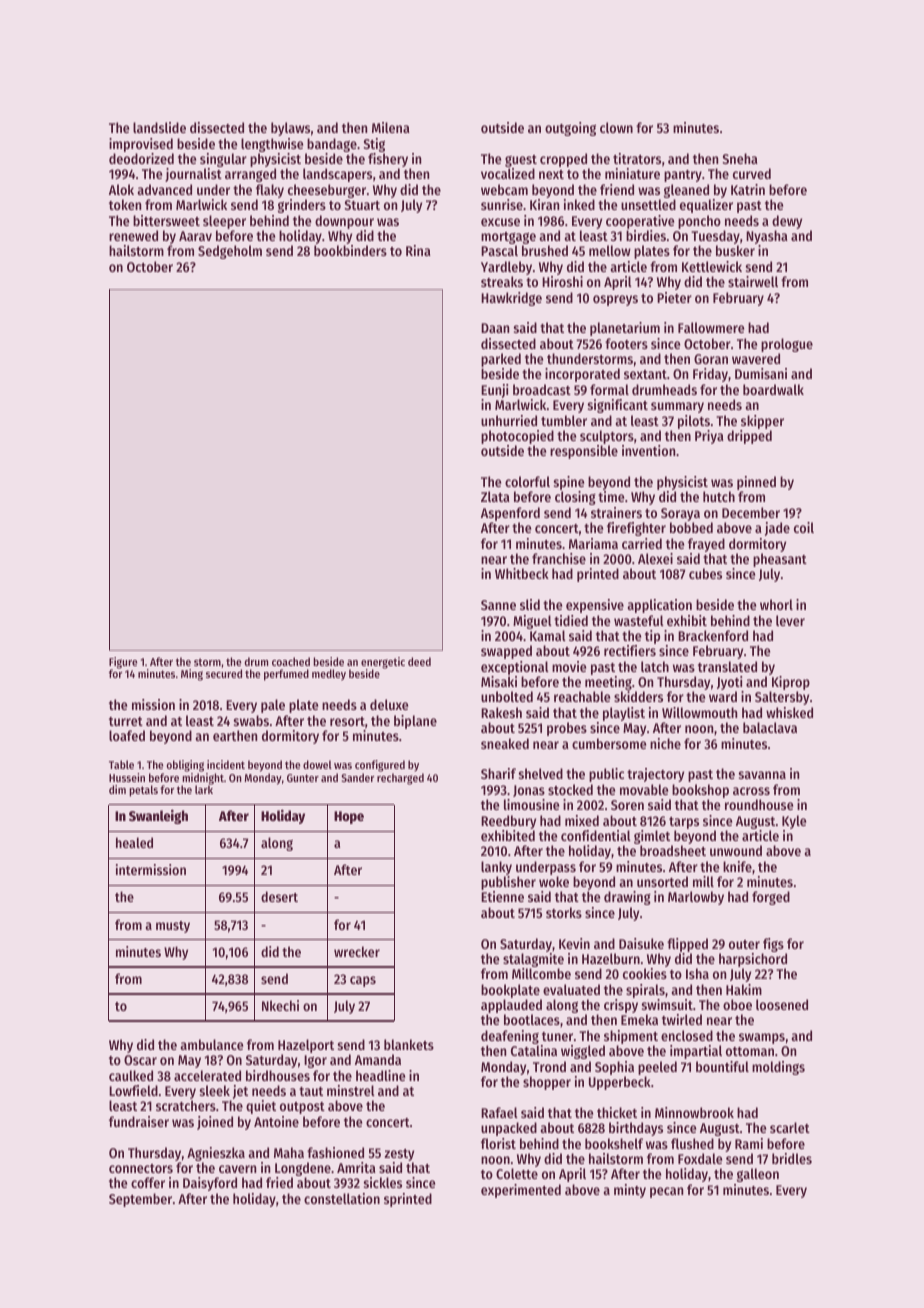 The image size is (924, 1308). I want to click on Sneha, so click(740, 158).
